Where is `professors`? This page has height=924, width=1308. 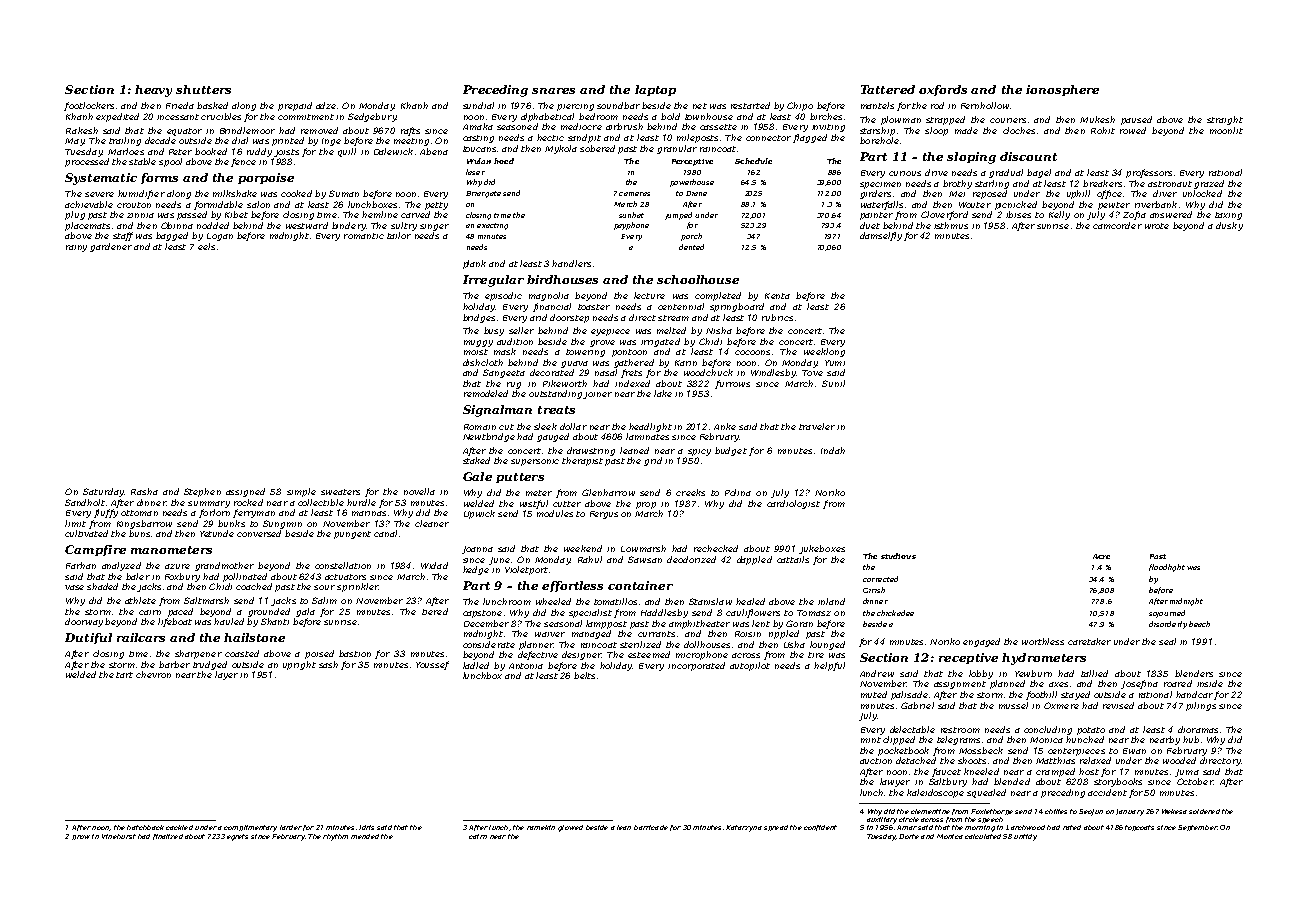
professors is located at coordinates (1149, 173).
